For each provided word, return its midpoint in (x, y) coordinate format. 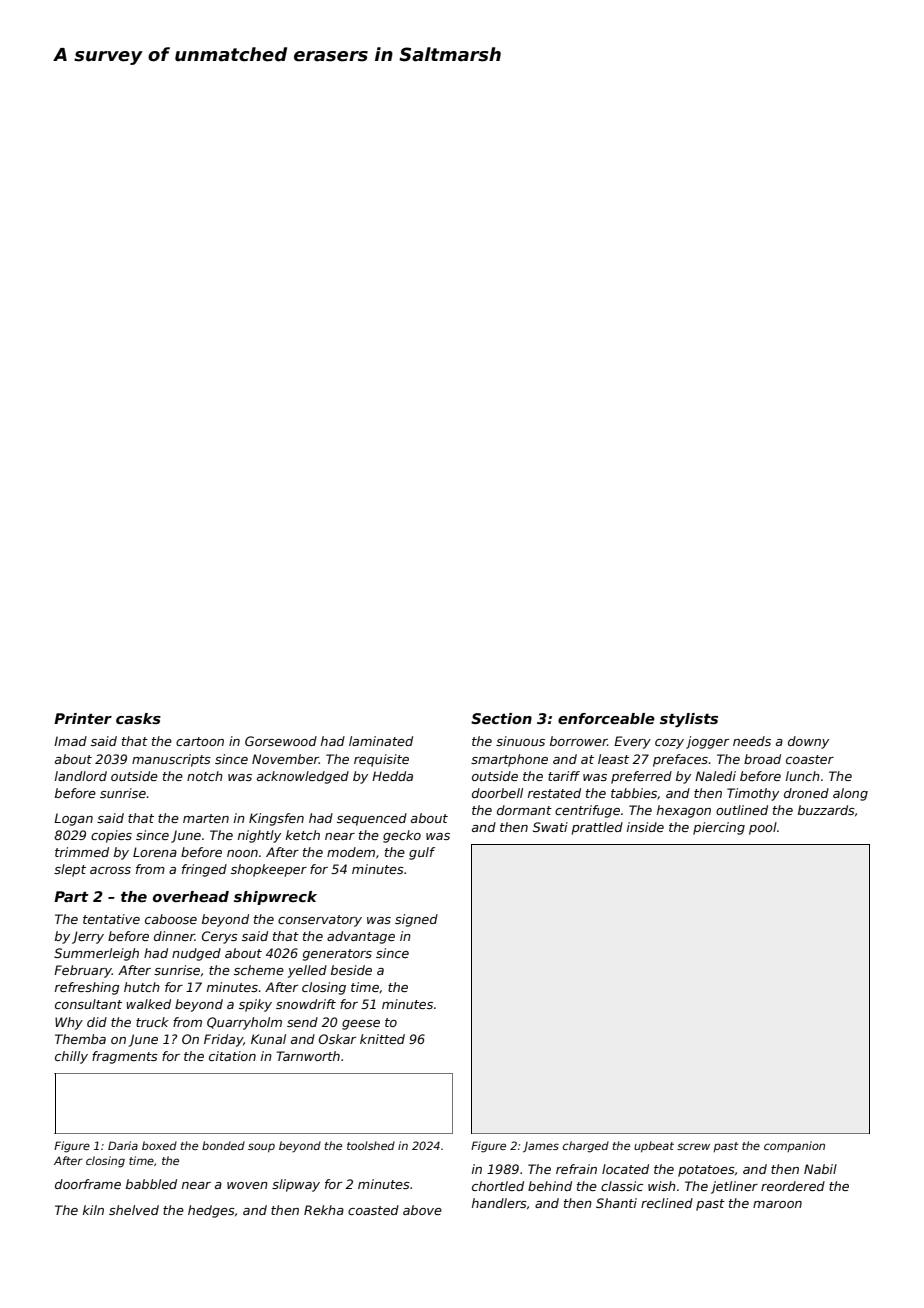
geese (361, 1025)
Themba (80, 1039)
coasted (373, 1210)
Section (501, 718)
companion (794, 1146)
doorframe (88, 1184)
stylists (689, 720)
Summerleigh (96, 954)
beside (351, 970)
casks (138, 718)
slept (70, 870)
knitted (382, 1039)
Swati (550, 827)
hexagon (684, 811)
